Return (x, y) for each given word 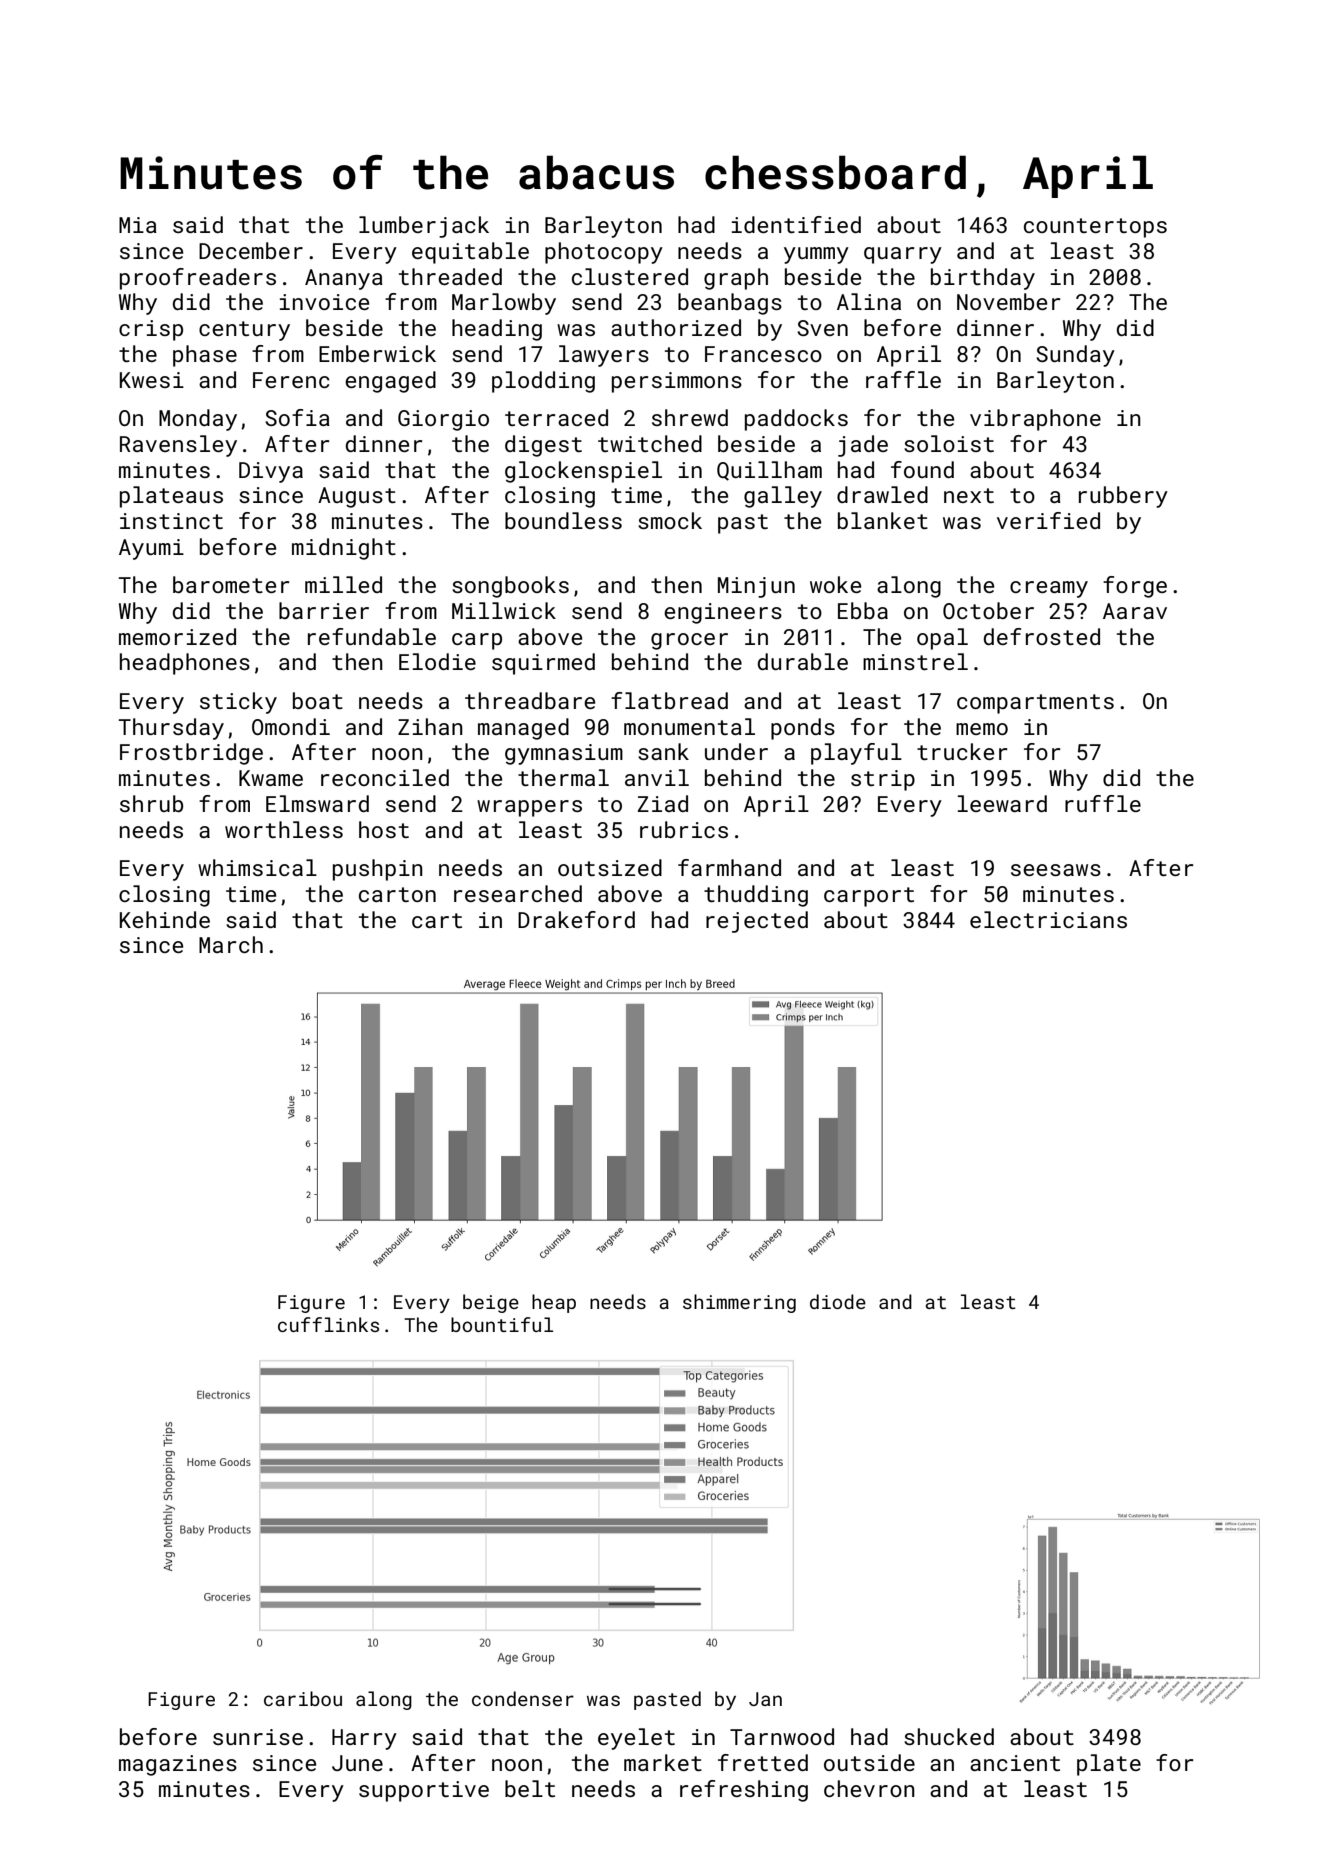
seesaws (1056, 870)
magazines (178, 1765)
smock (670, 520)
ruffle (1103, 803)
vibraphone (1035, 420)
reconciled (385, 777)
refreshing (744, 1791)
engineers (723, 613)
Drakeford (576, 919)
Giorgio (443, 420)
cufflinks (328, 1324)
